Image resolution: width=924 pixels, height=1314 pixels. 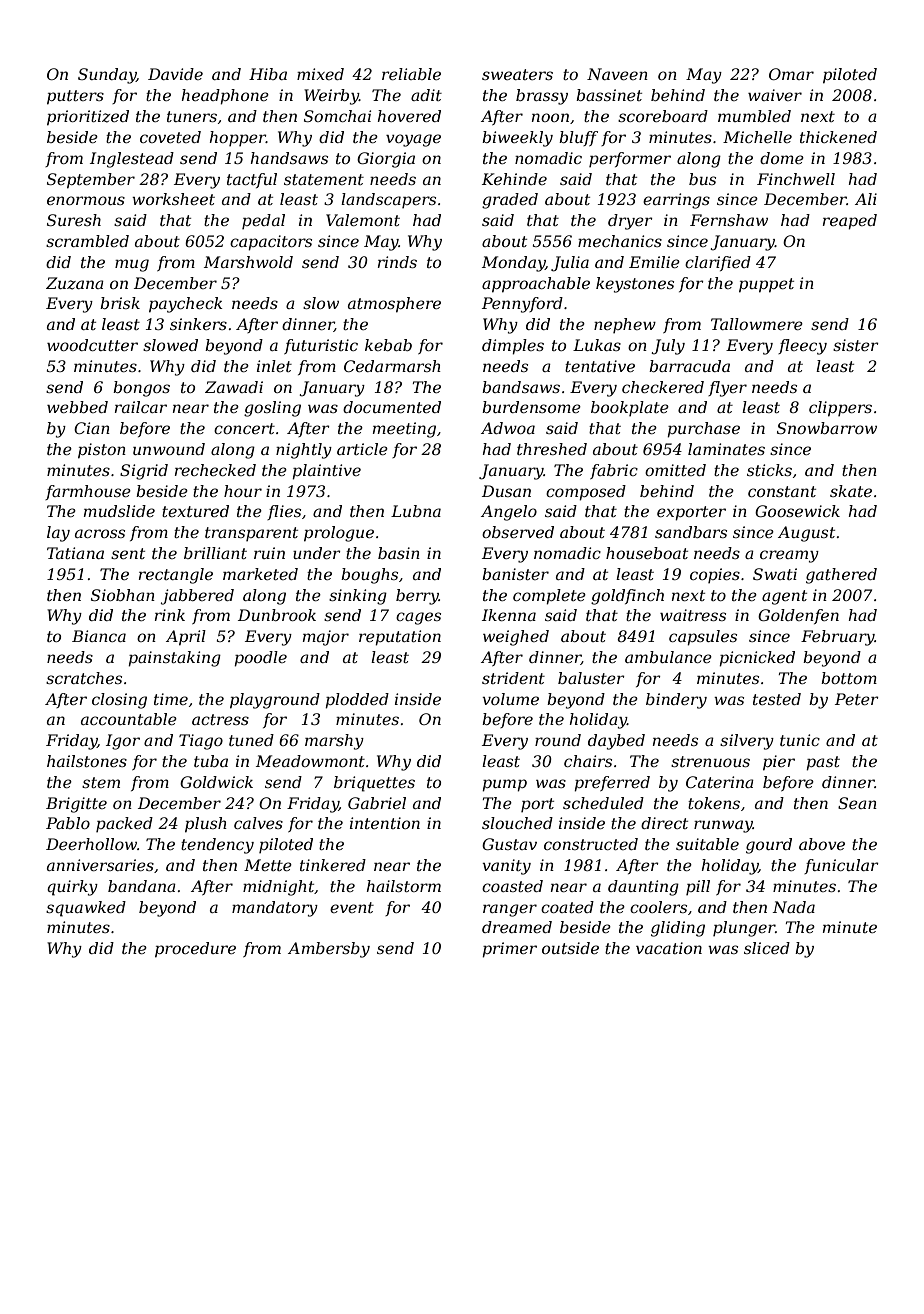 What do you see at coordinates (744, 929) in the page?
I see `plunger` at bounding box center [744, 929].
